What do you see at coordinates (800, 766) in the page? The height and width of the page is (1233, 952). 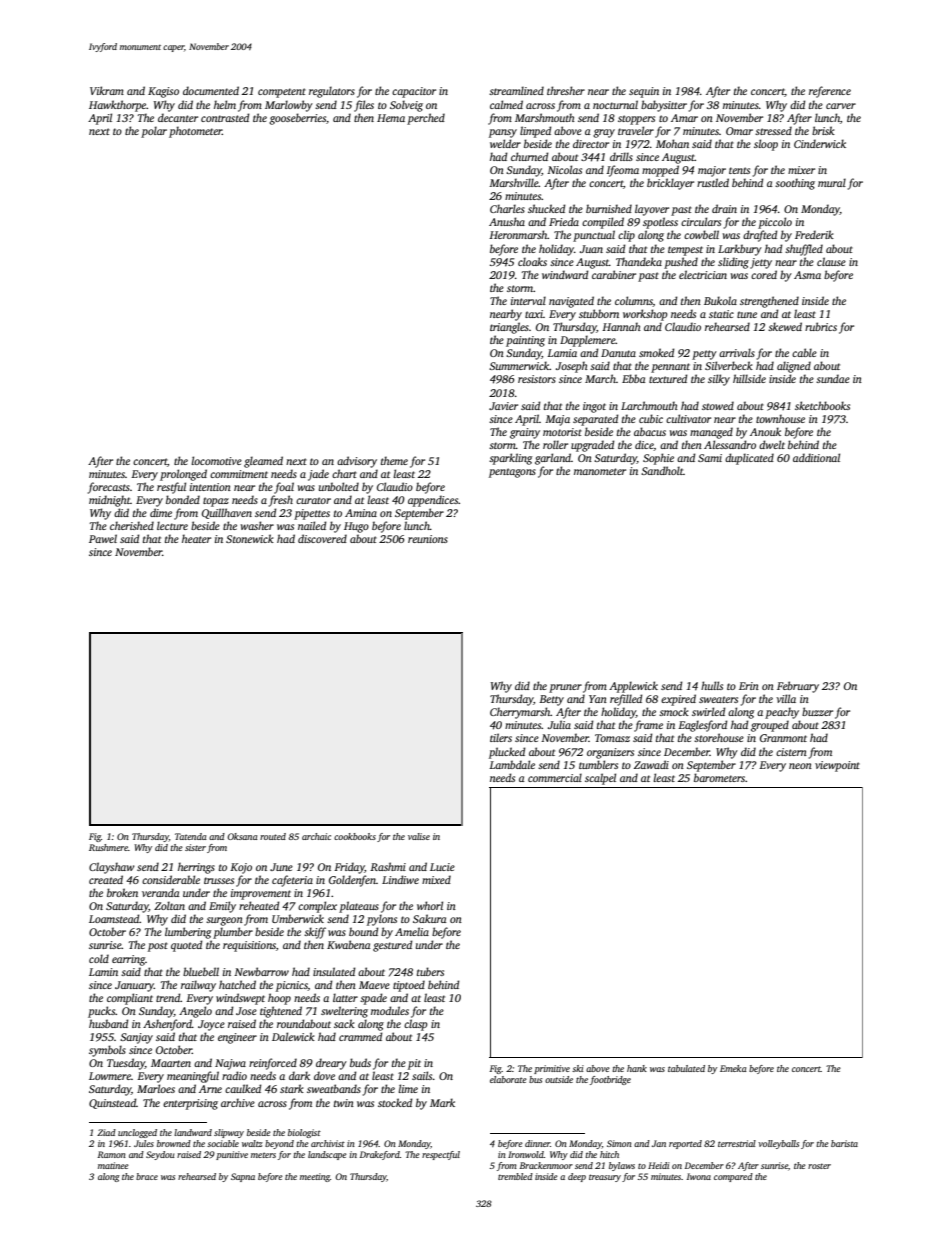 I see `neon` at bounding box center [800, 766].
